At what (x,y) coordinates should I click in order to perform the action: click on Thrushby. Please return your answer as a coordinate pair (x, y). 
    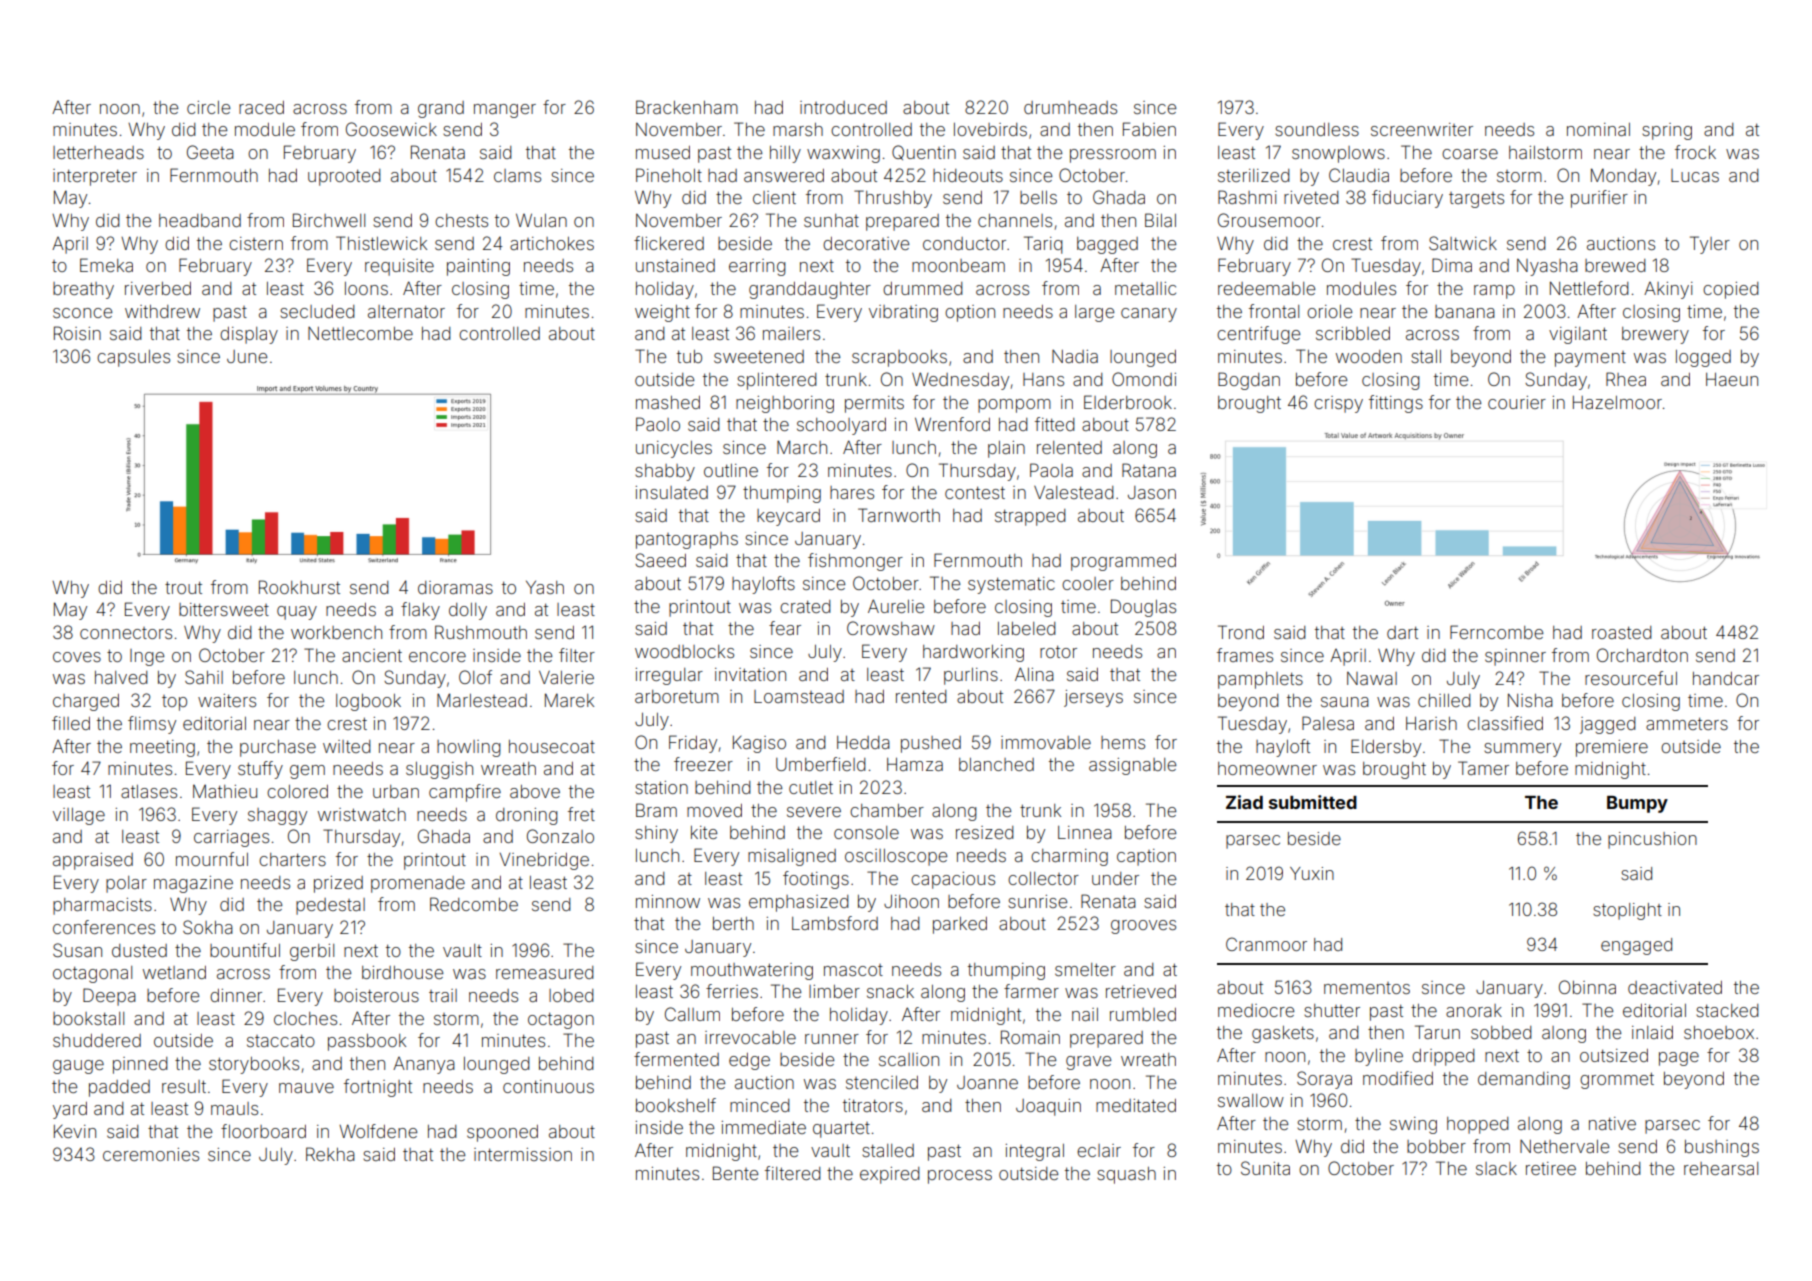
    Looking at the image, I should click on (893, 199).
